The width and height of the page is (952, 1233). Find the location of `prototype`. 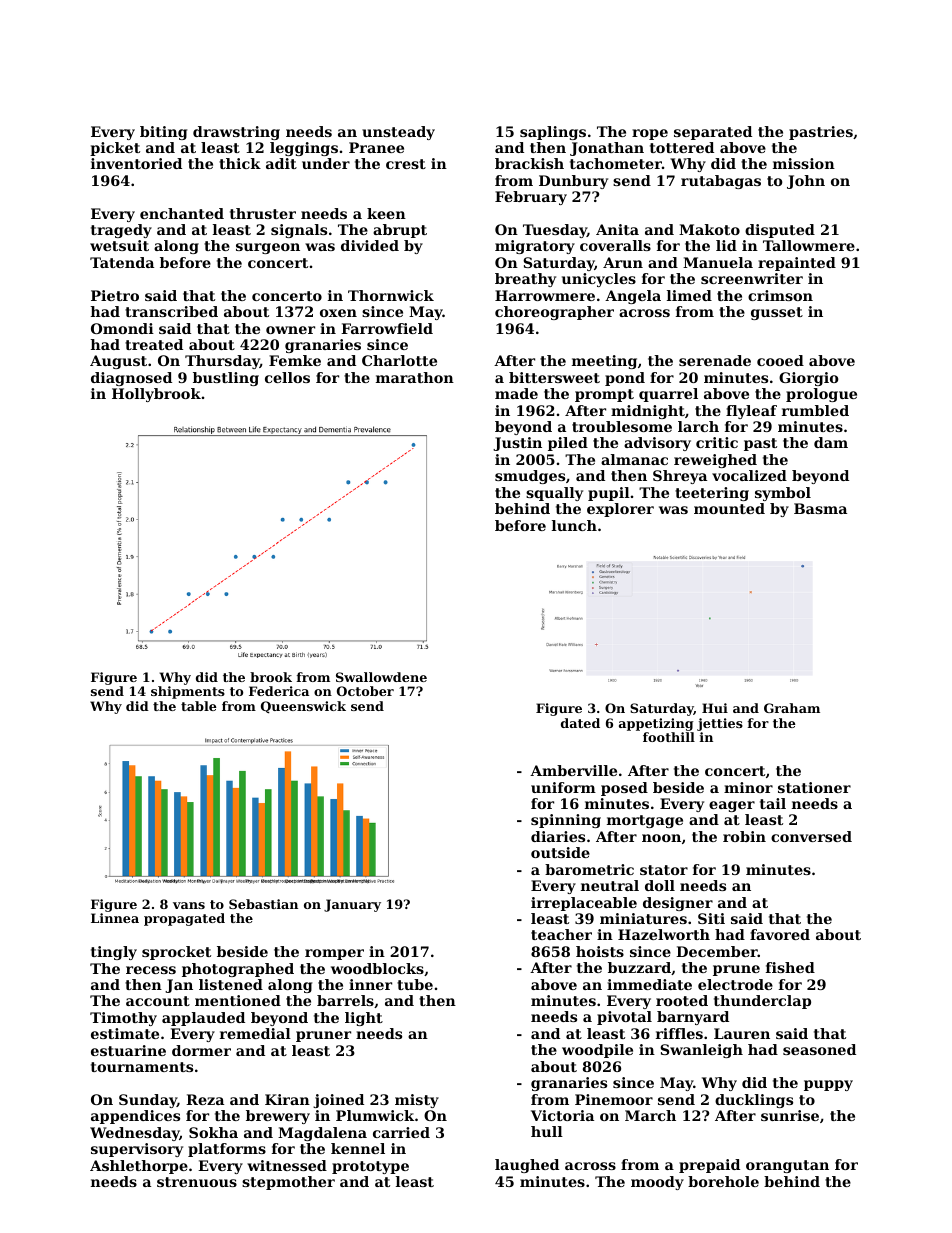

prototype is located at coordinates (370, 1167).
